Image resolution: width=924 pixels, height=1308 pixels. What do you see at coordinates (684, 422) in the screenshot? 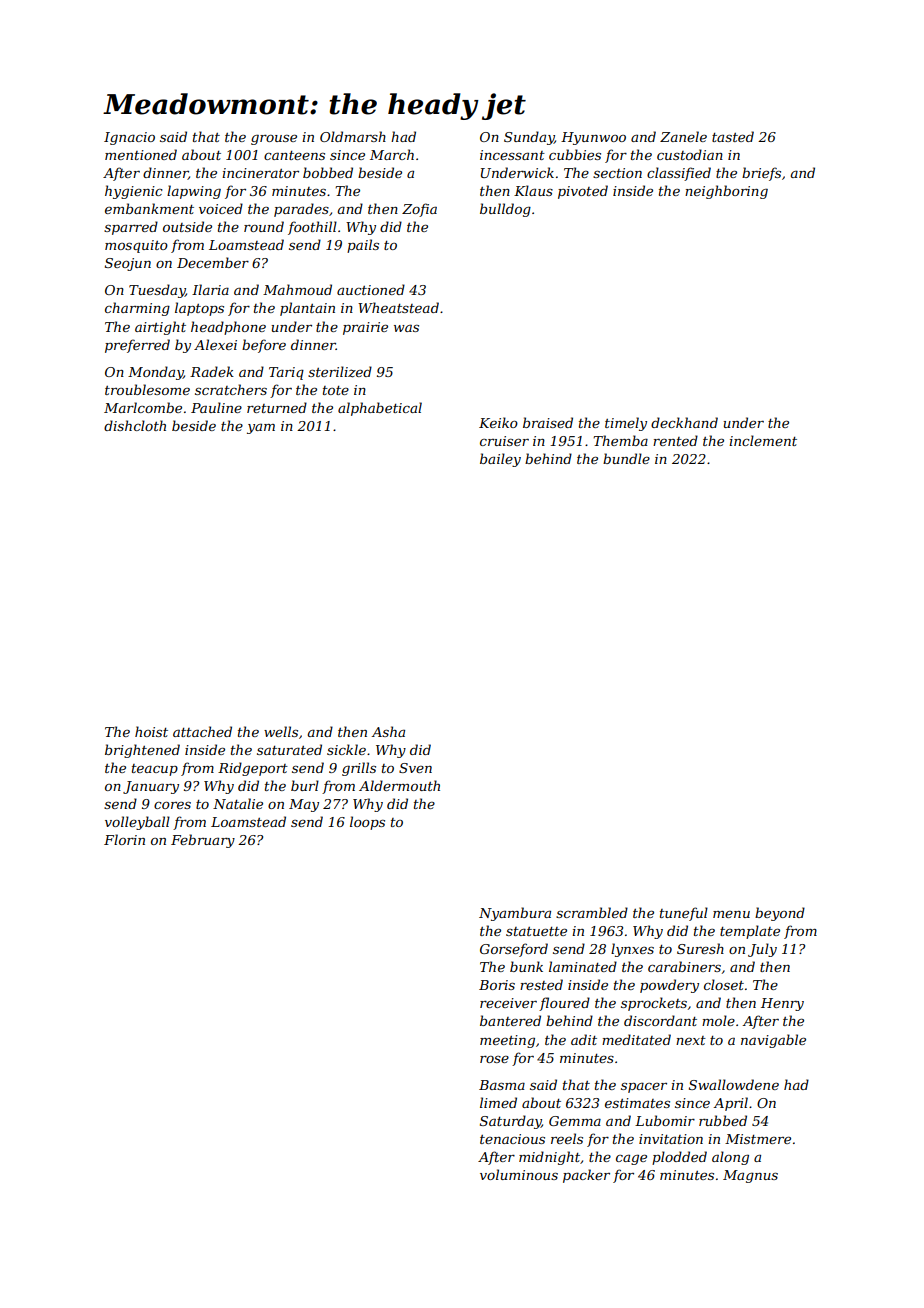
I see `deckhand` at bounding box center [684, 422].
